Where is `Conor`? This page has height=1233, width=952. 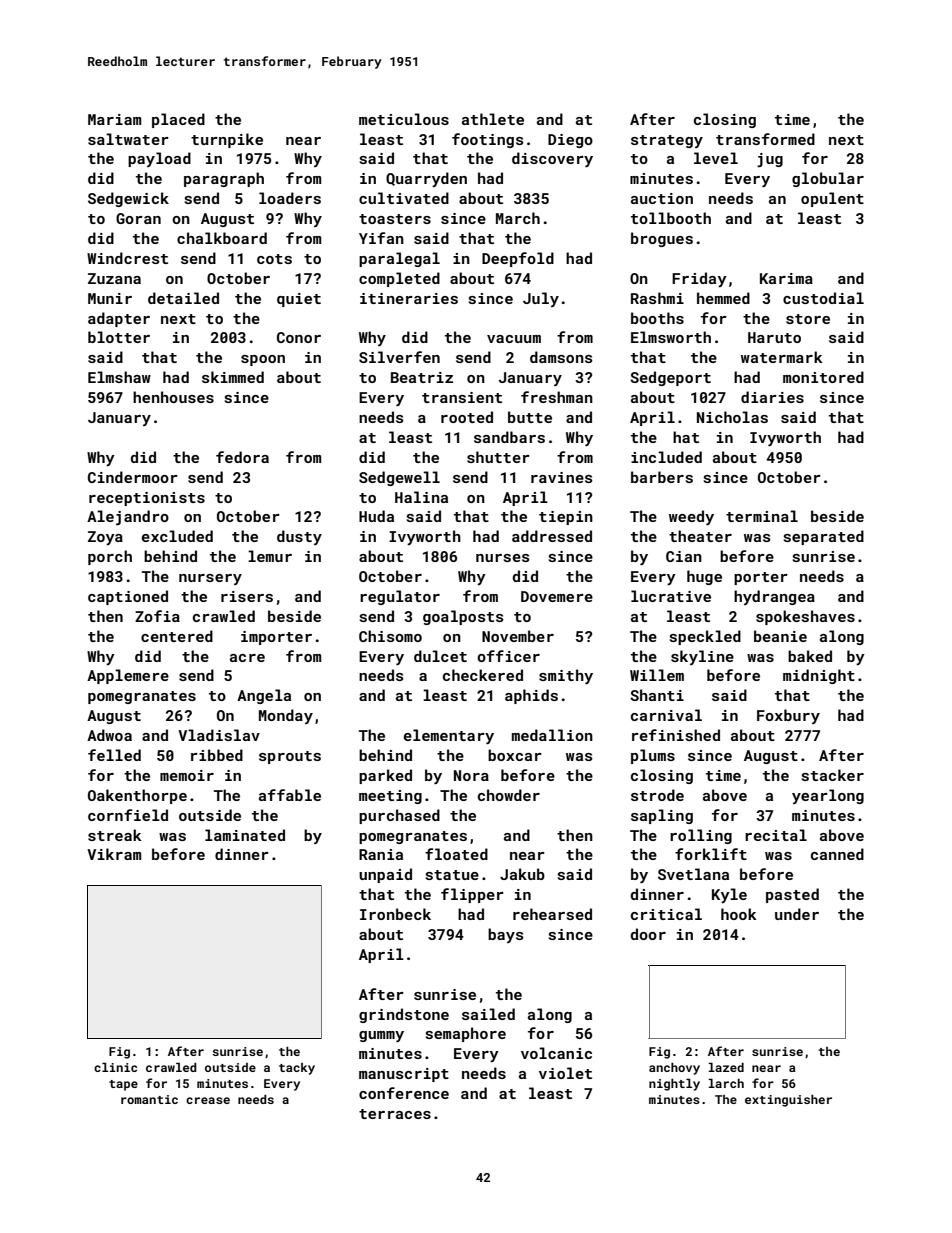 Conor is located at coordinates (299, 337).
